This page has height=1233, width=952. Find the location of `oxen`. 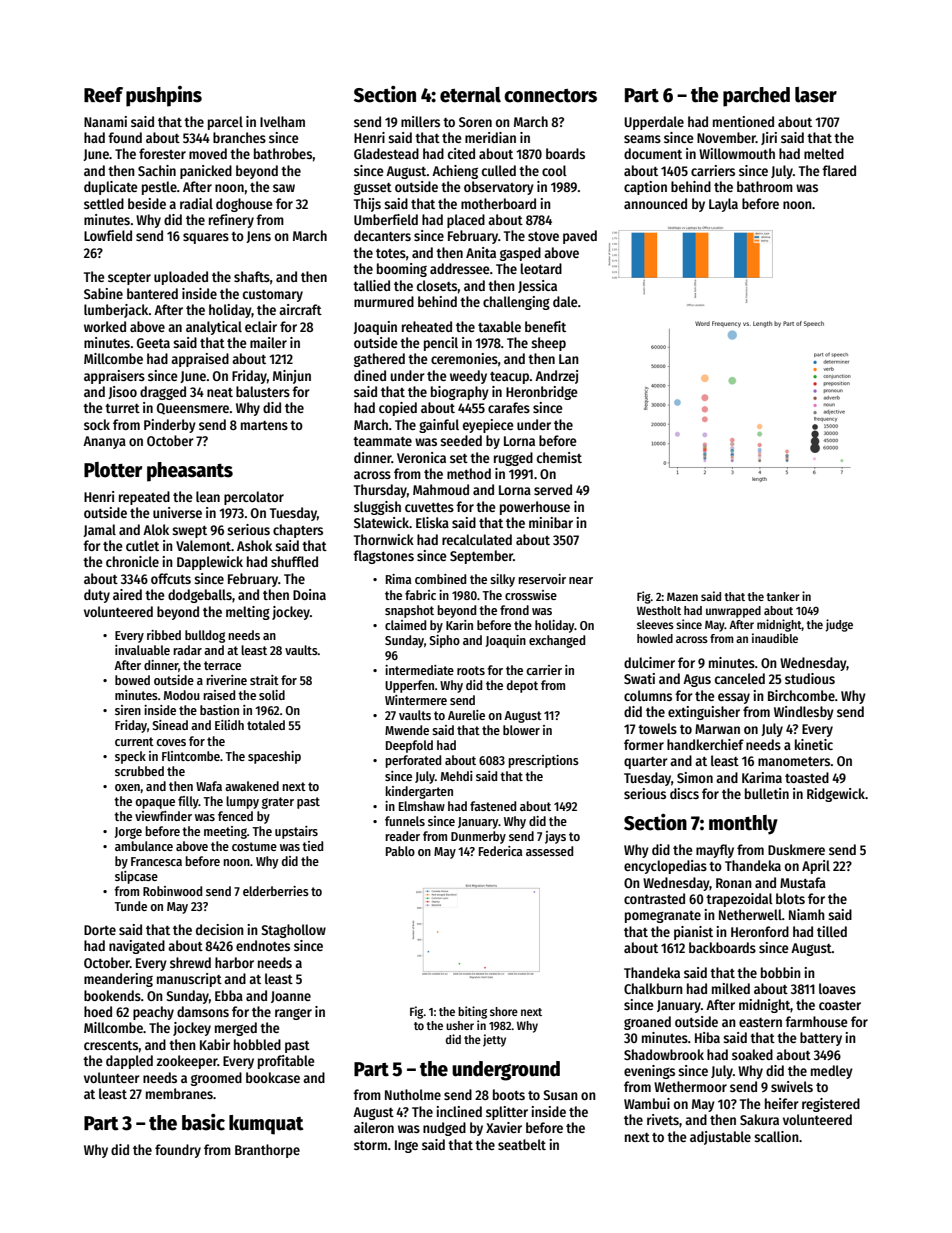

oxen is located at coordinates (127, 787).
